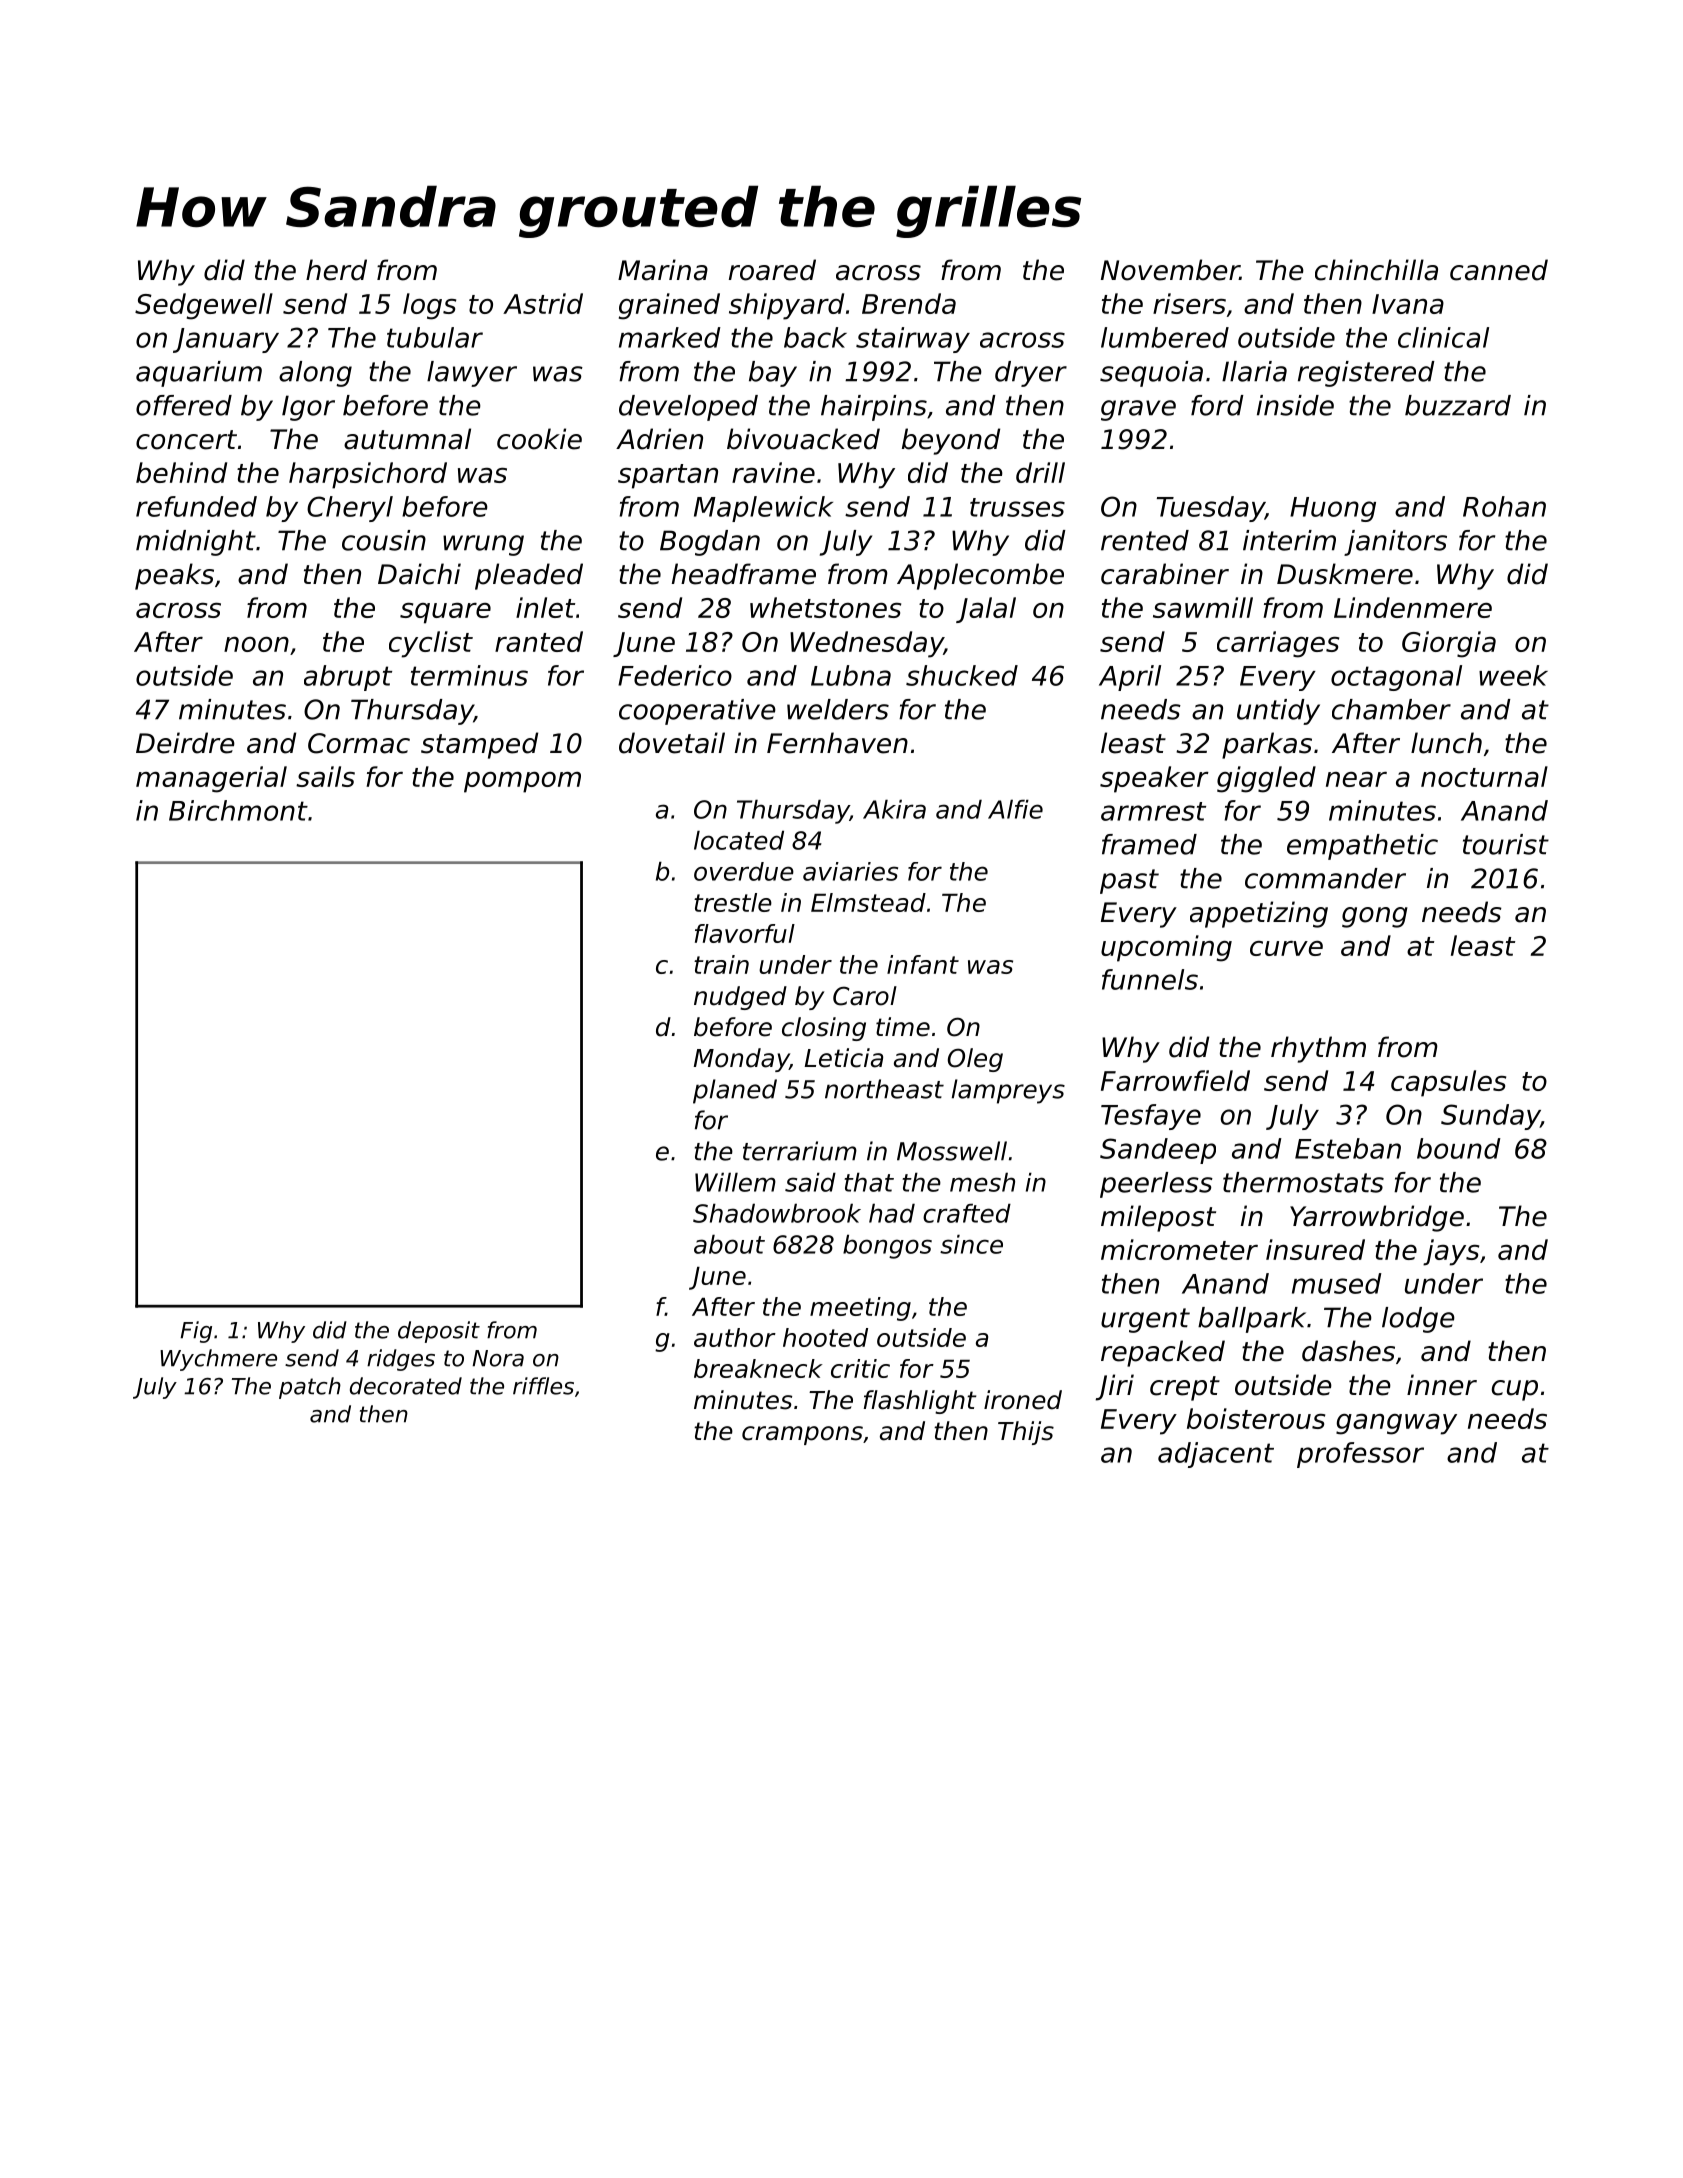 This page has height=2178, width=1683. I want to click on Adrien, so click(659, 439).
